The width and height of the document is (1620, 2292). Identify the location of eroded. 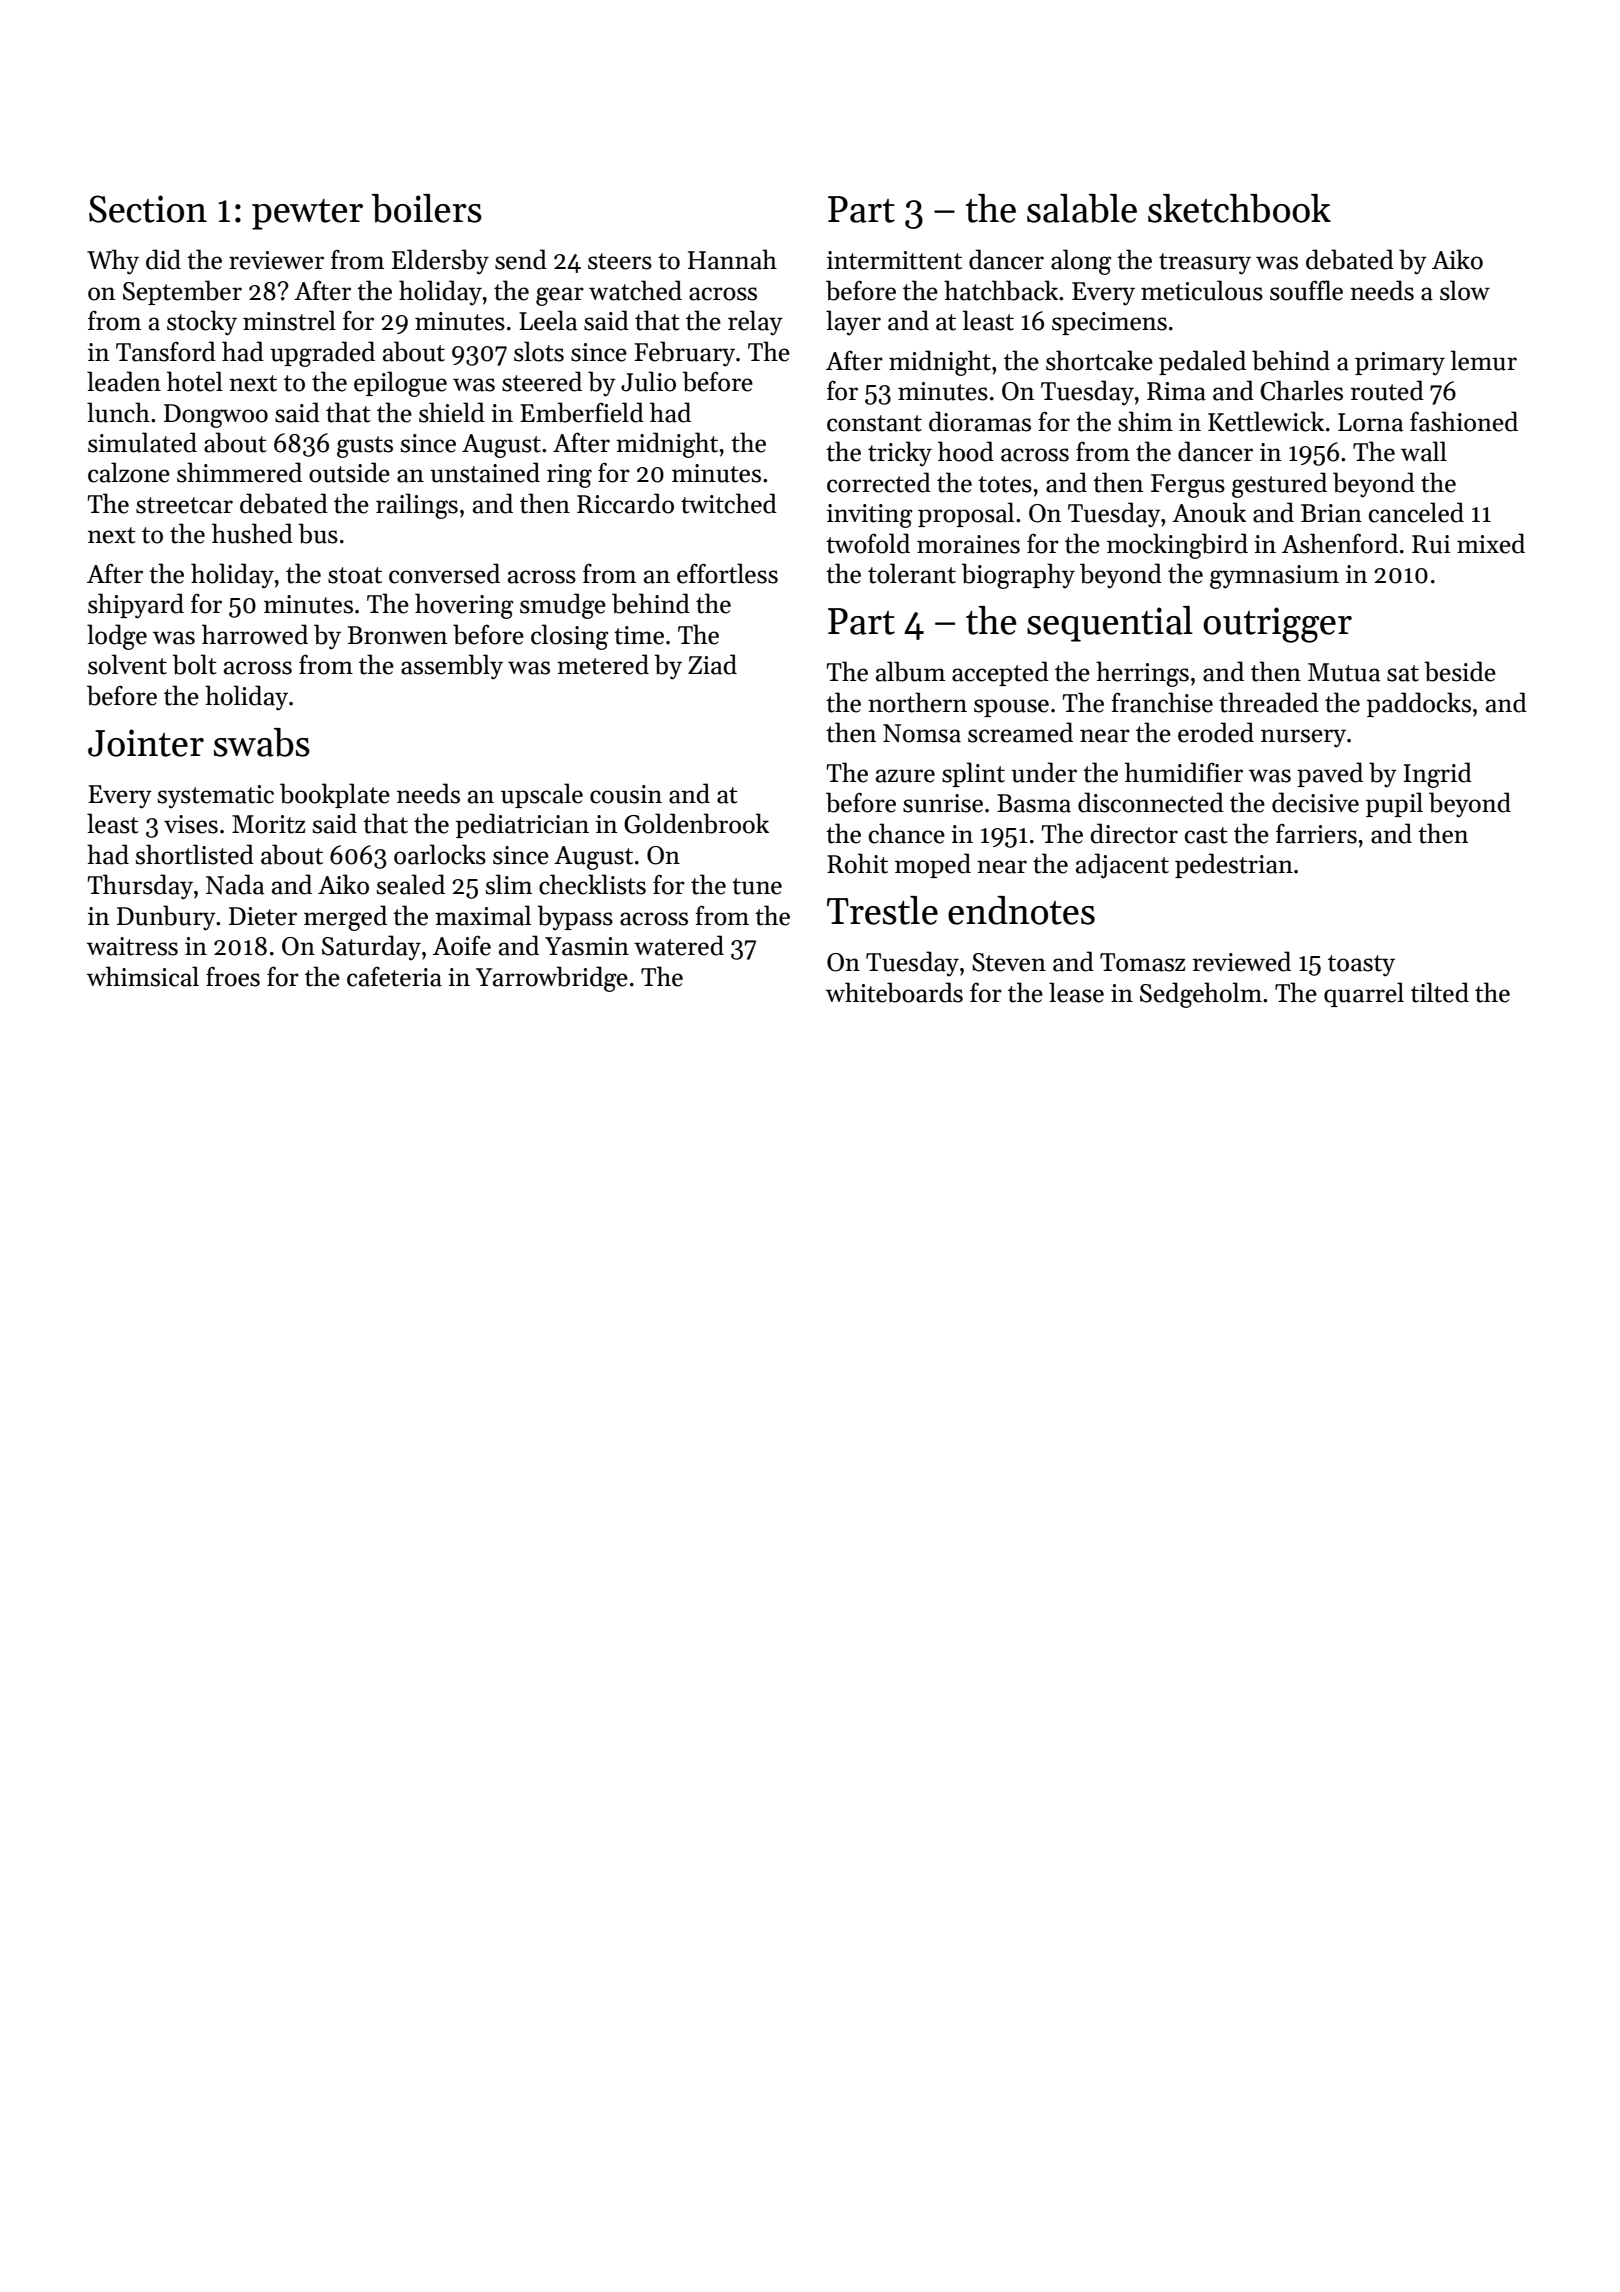
(1216, 732).
